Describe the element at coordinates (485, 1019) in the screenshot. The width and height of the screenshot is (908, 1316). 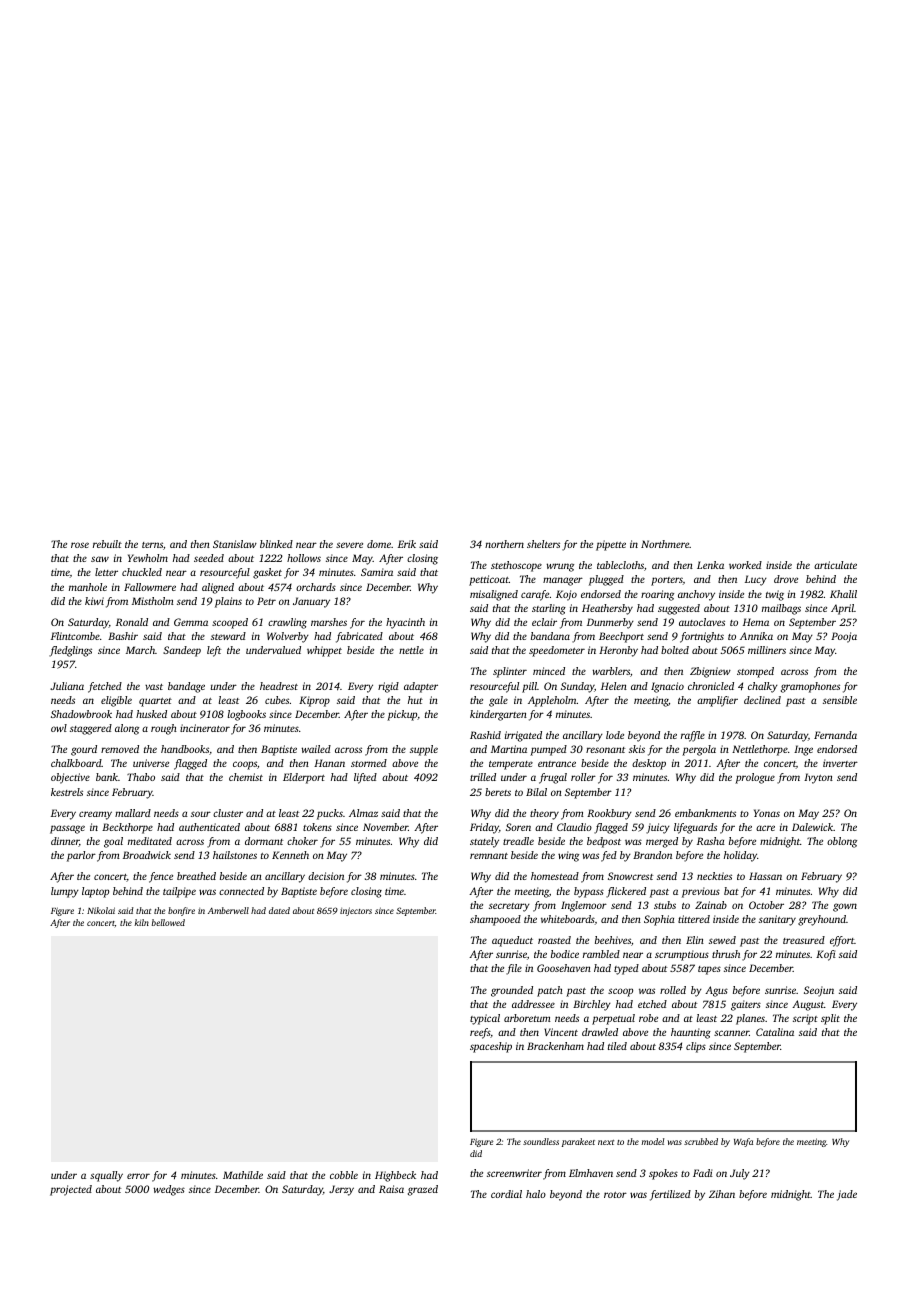
I see `typical` at that location.
